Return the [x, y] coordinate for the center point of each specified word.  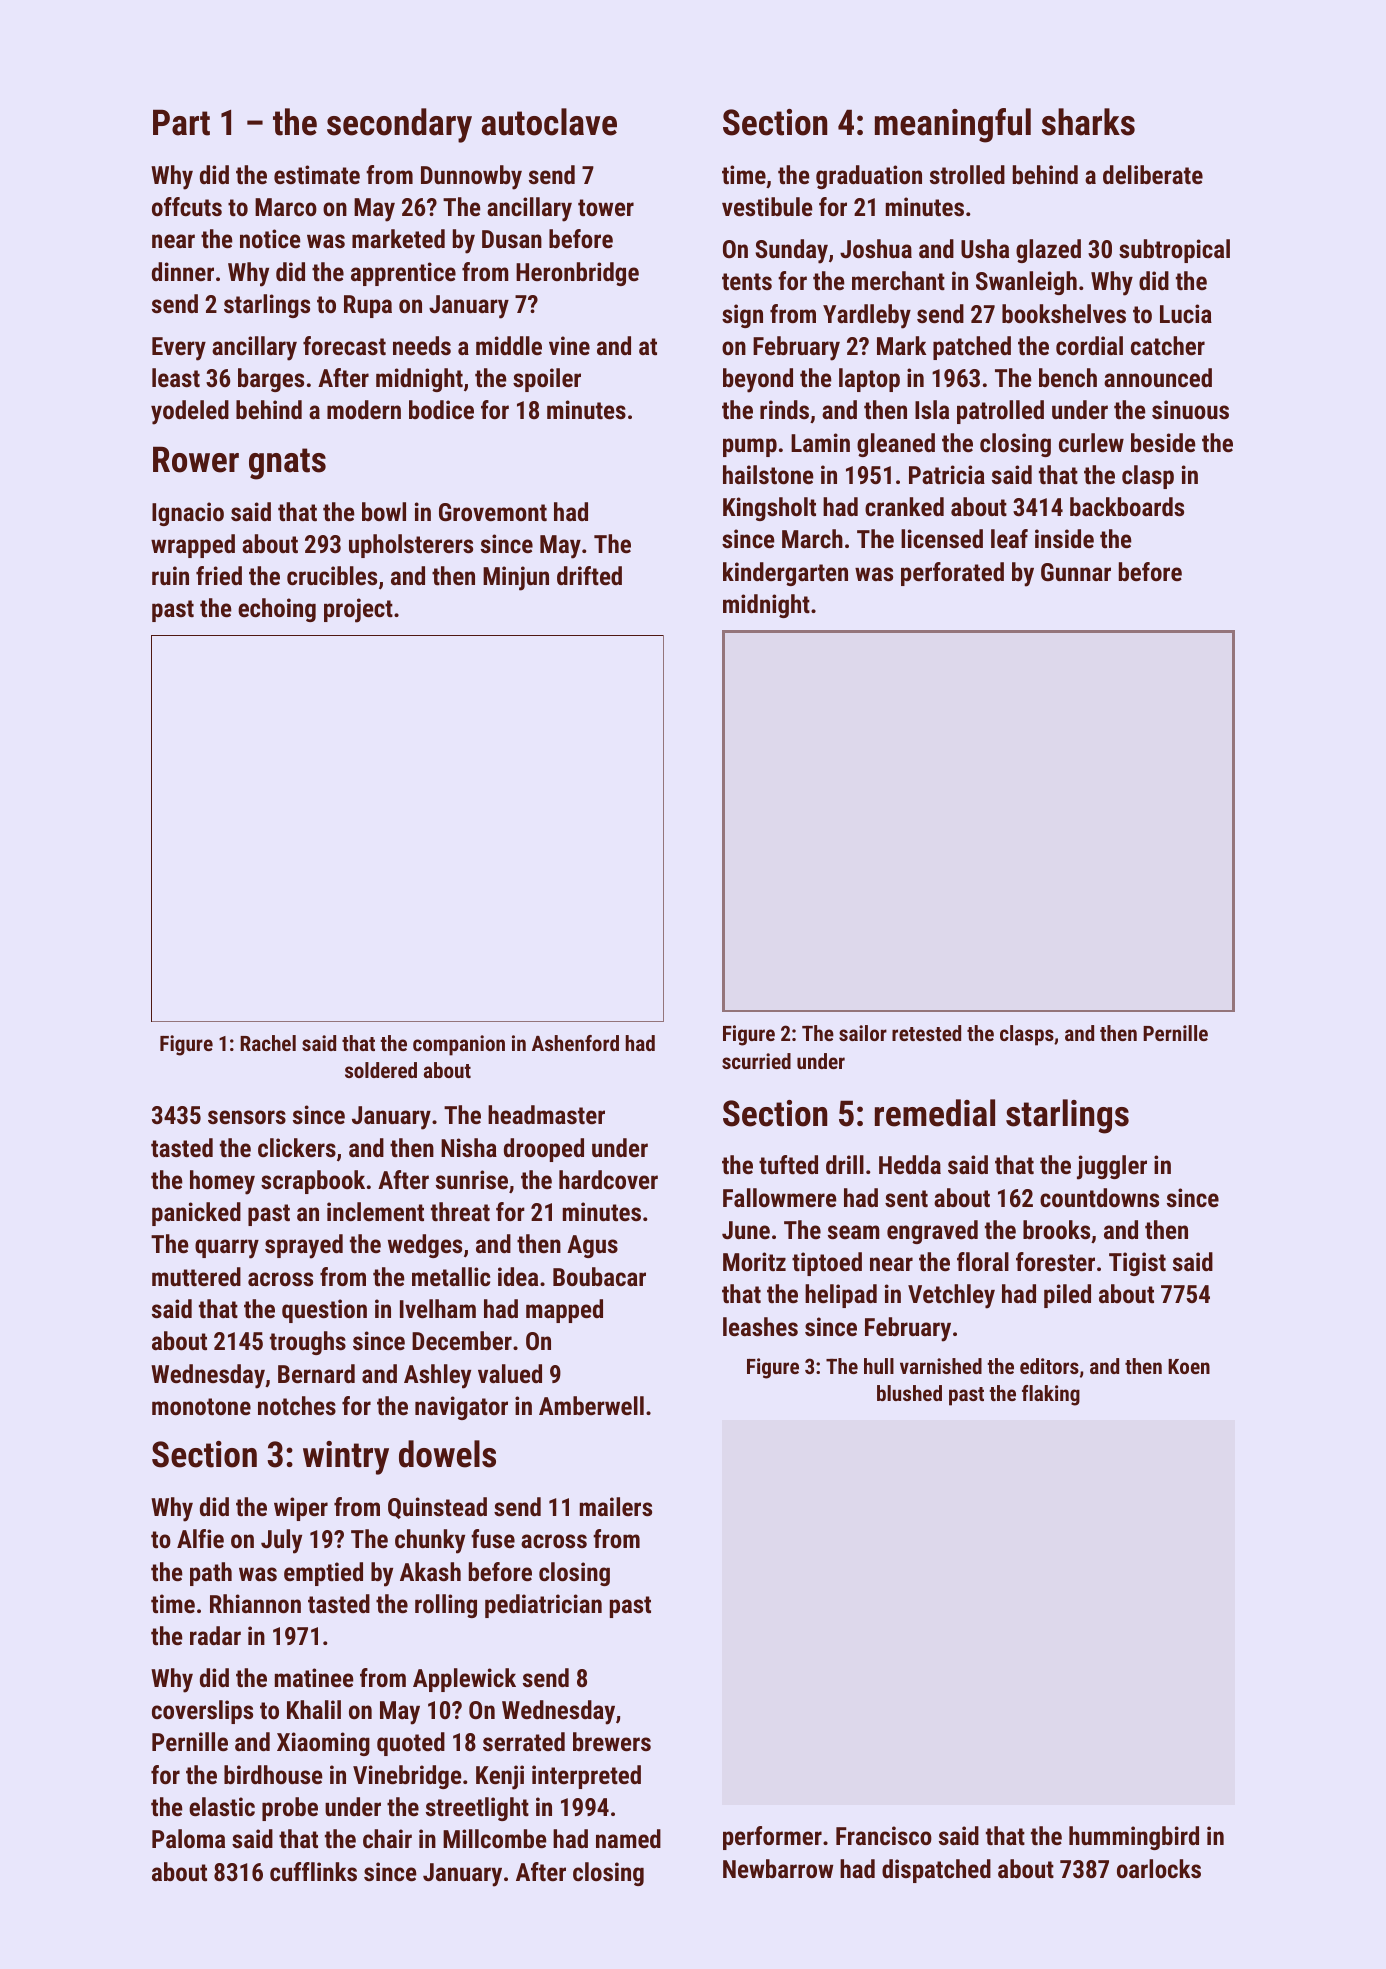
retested [926, 1033]
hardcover [608, 1179]
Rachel [268, 1043]
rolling [446, 1606]
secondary [399, 125]
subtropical [1174, 251]
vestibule [767, 206]
